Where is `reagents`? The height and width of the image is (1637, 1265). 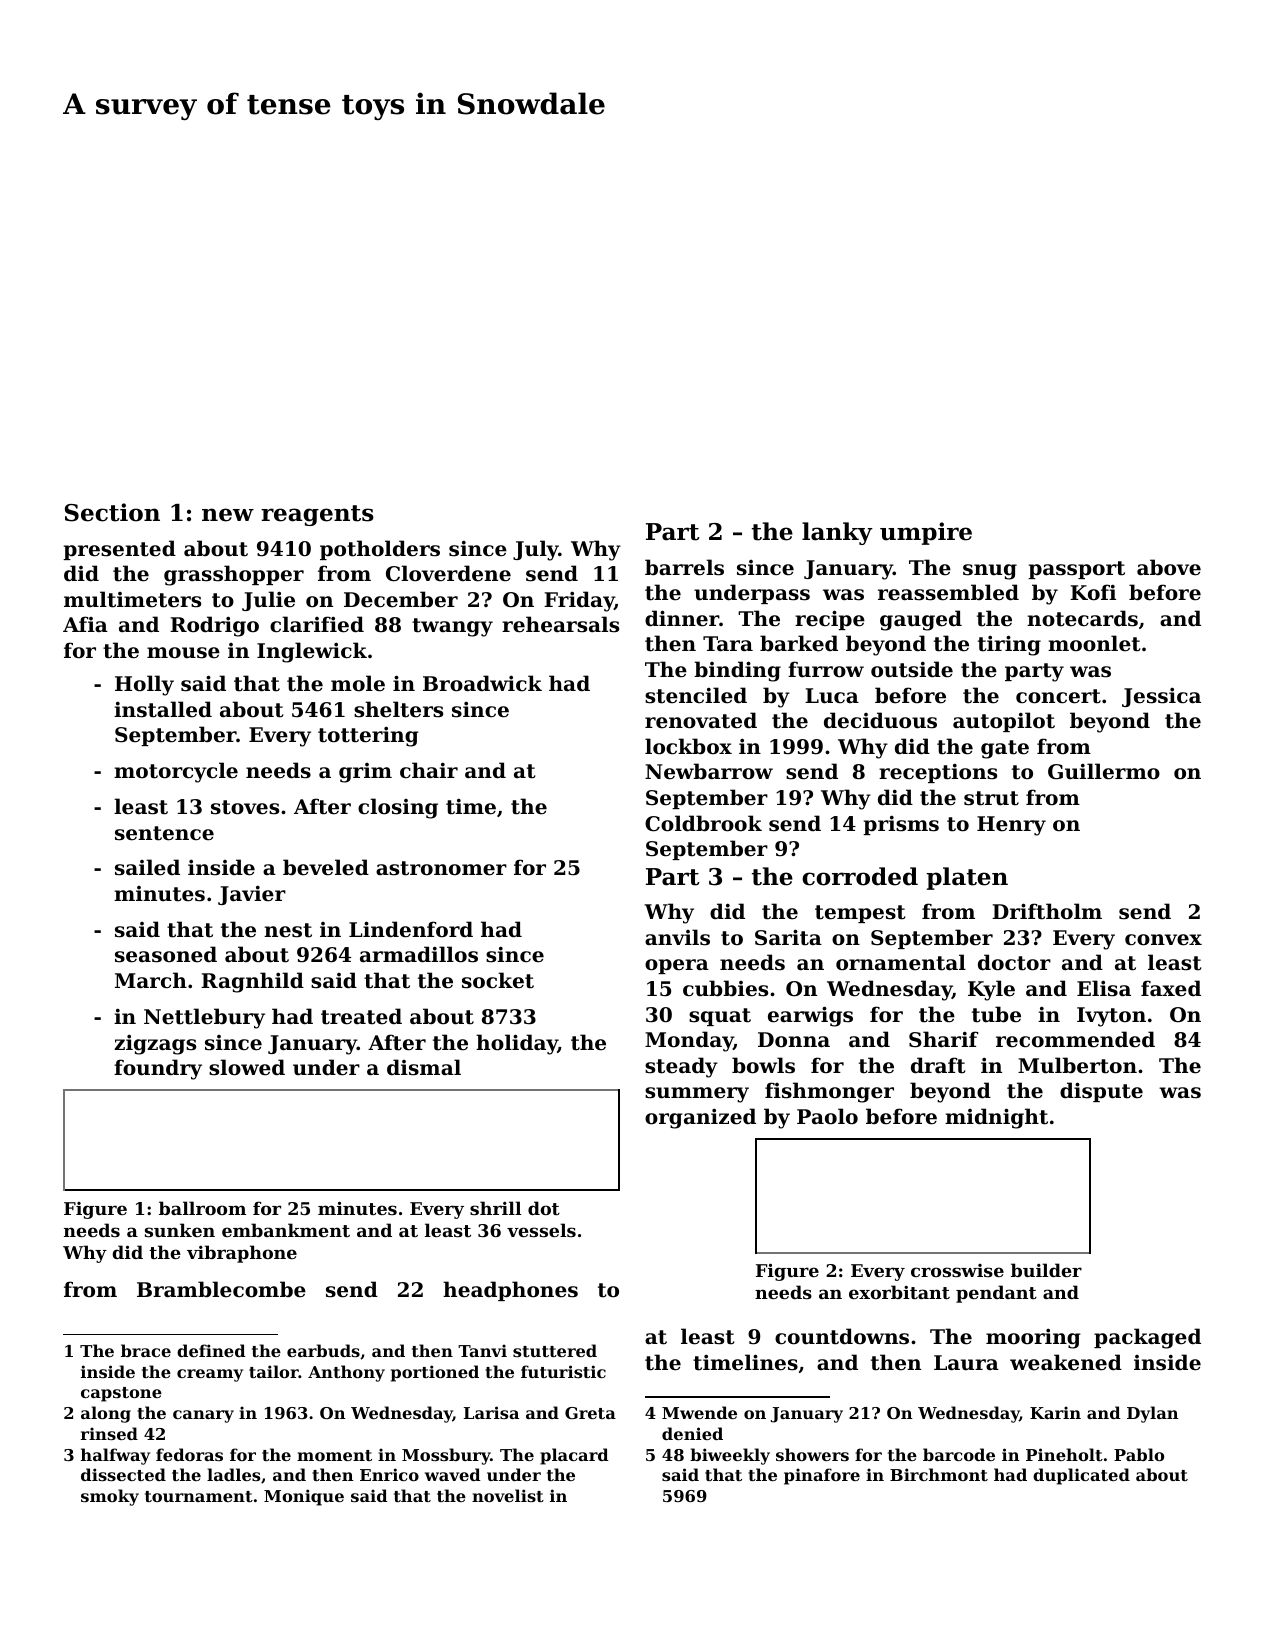 reagents is located at coordinates (317, 515).
